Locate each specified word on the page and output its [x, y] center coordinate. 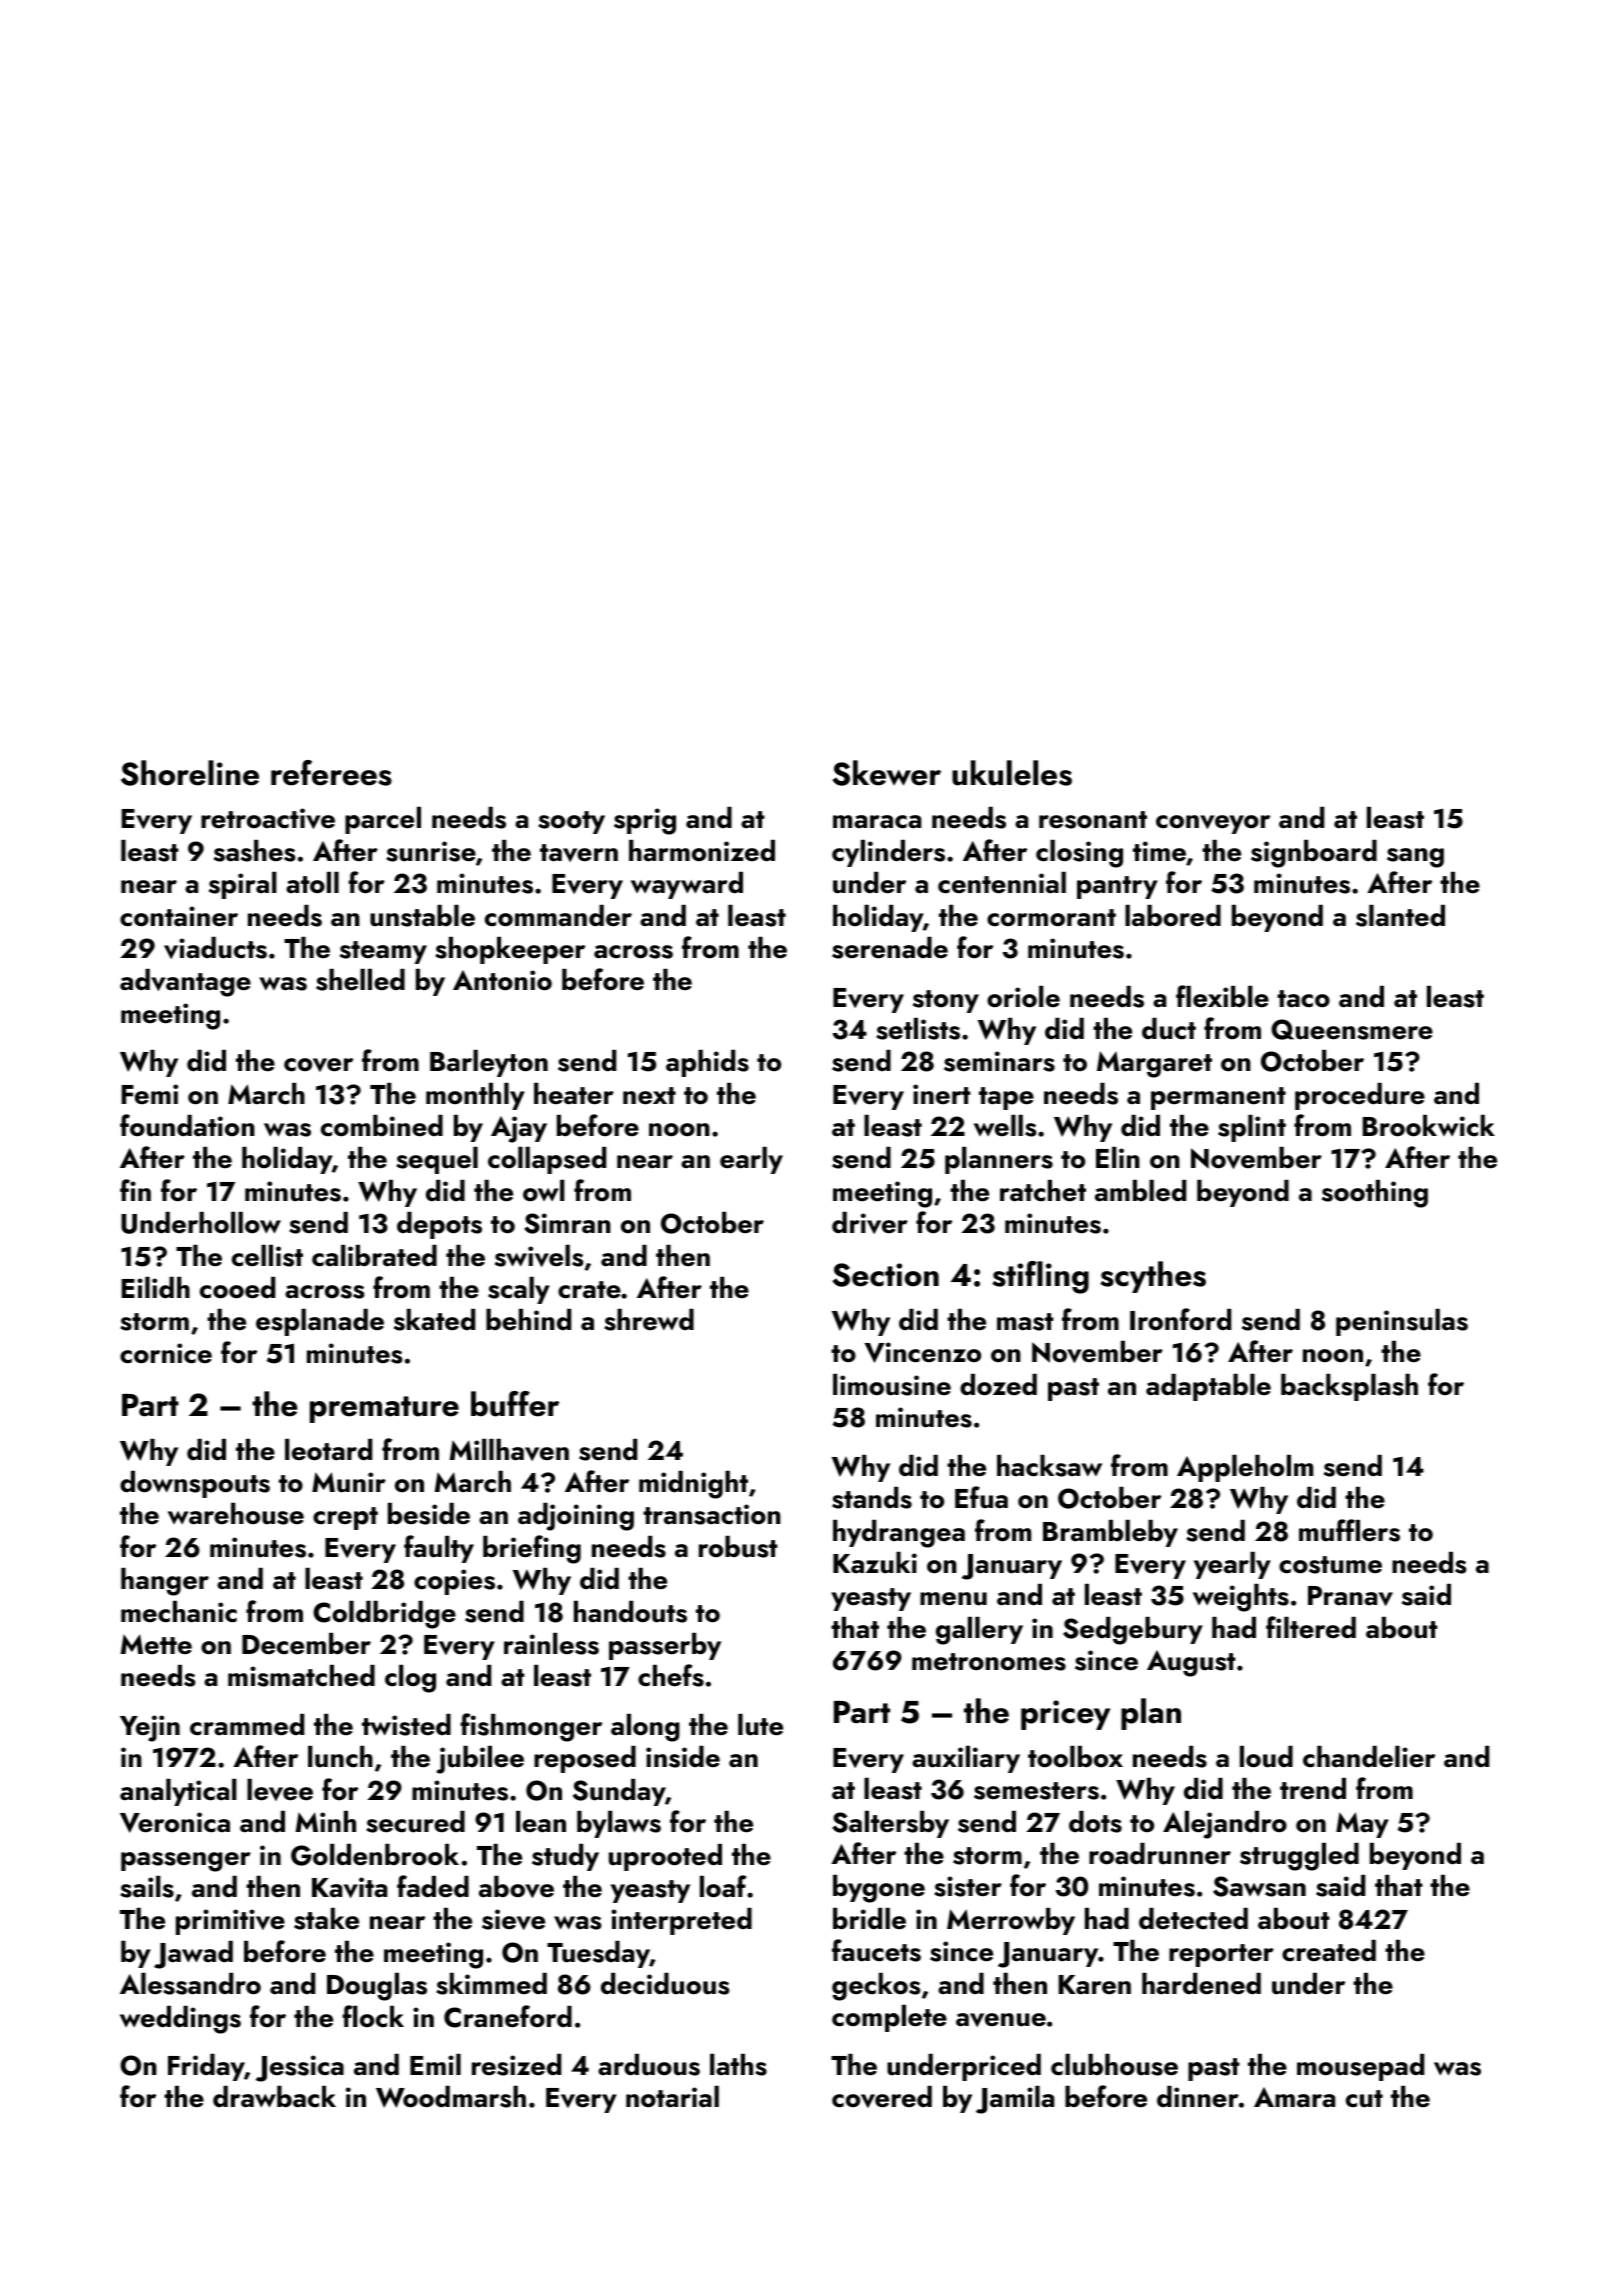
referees [331, 773]
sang [1415, 858]
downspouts [195, 1484]
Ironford [1180, 1319]
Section [886, 1275]
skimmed [491, 1984]
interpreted [681, 1921]
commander [558, 916]
